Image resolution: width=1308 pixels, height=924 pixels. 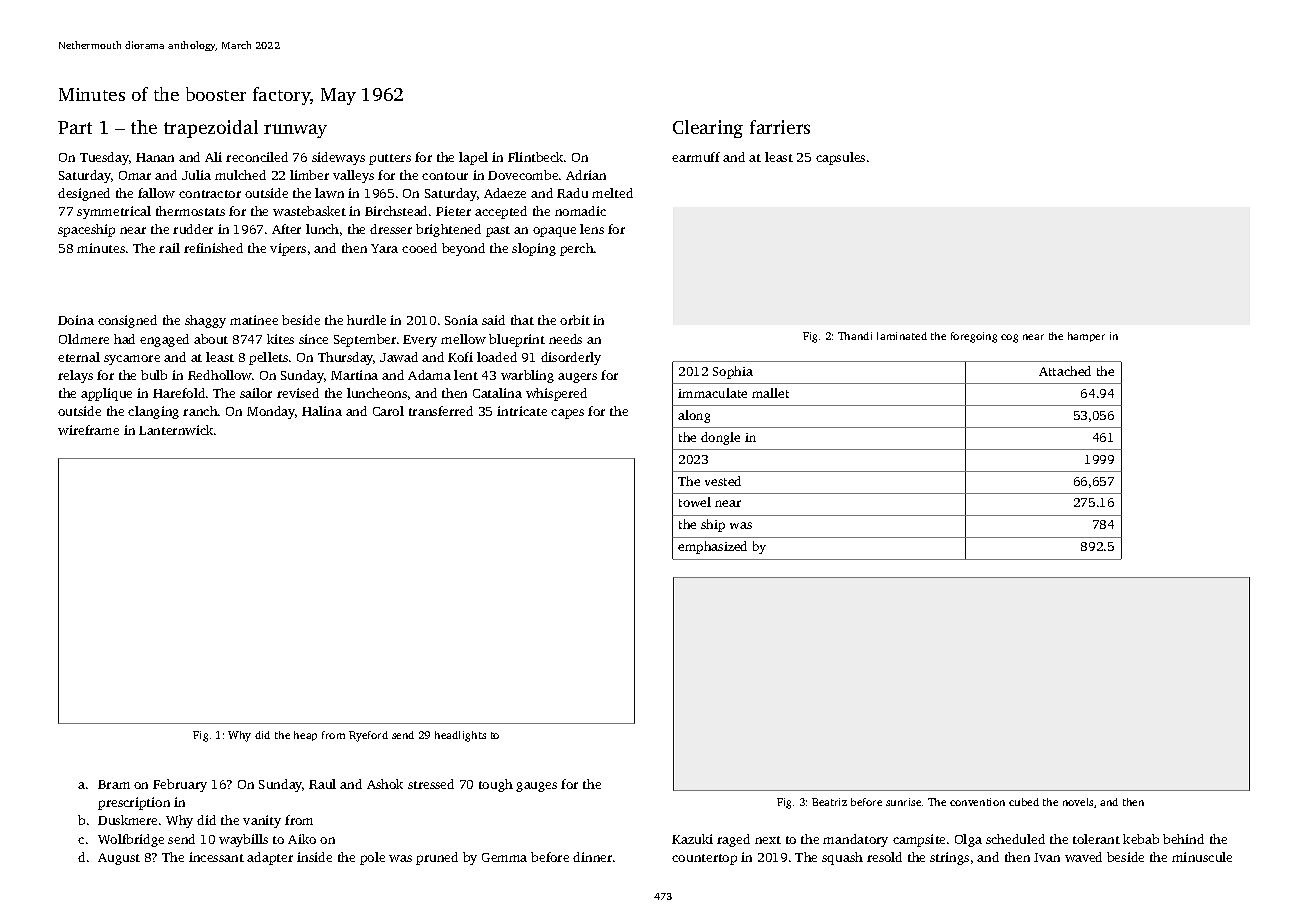 What do you see at coordinates (708, 129) in the screenshot?
I see `Clearing` at bounding box center [708, 129].
